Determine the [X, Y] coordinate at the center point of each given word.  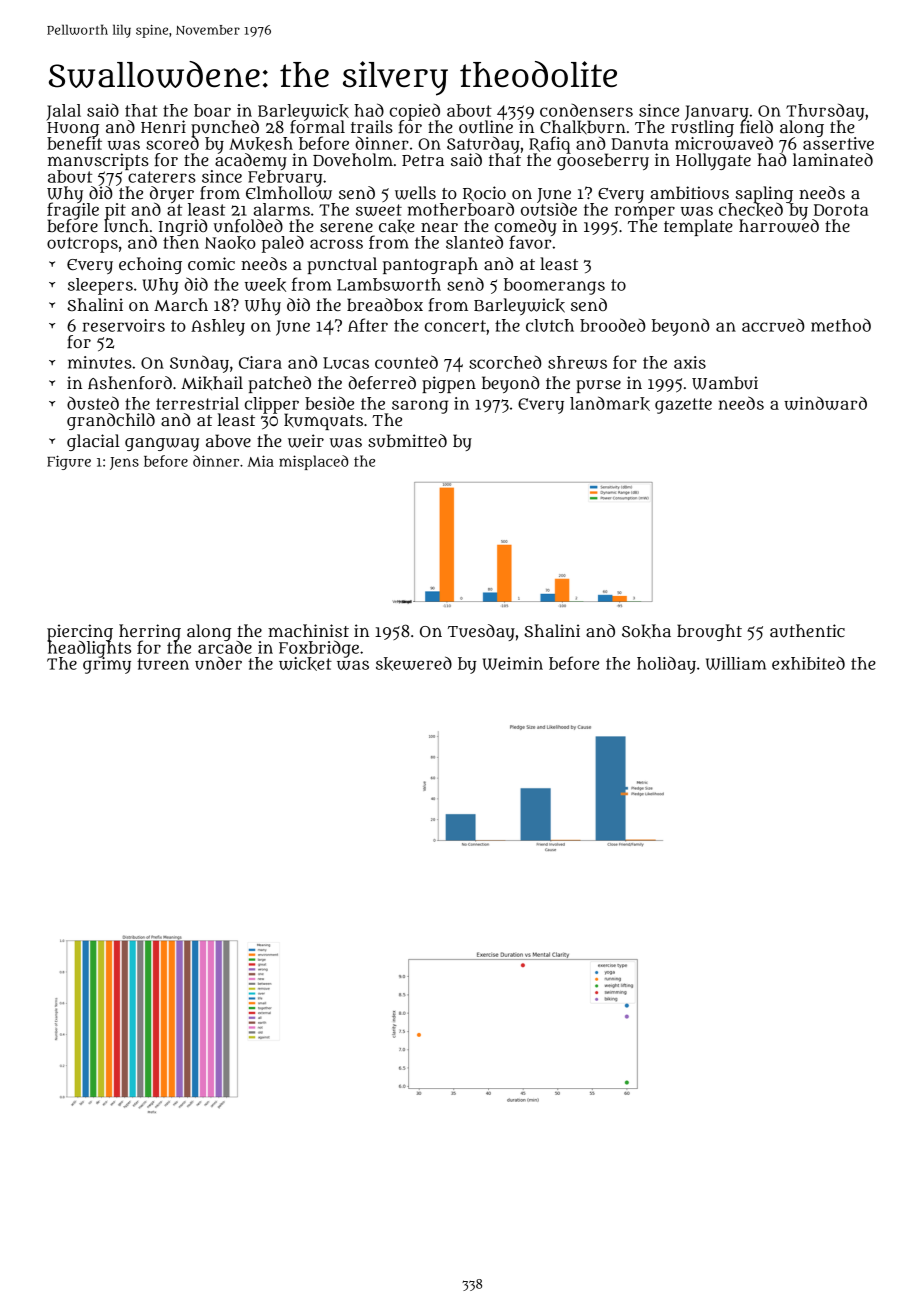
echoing [150, 265]
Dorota [841, 210]
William [736, 663]
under [218, 663]
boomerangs [554, 286]
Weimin [513, 663]
